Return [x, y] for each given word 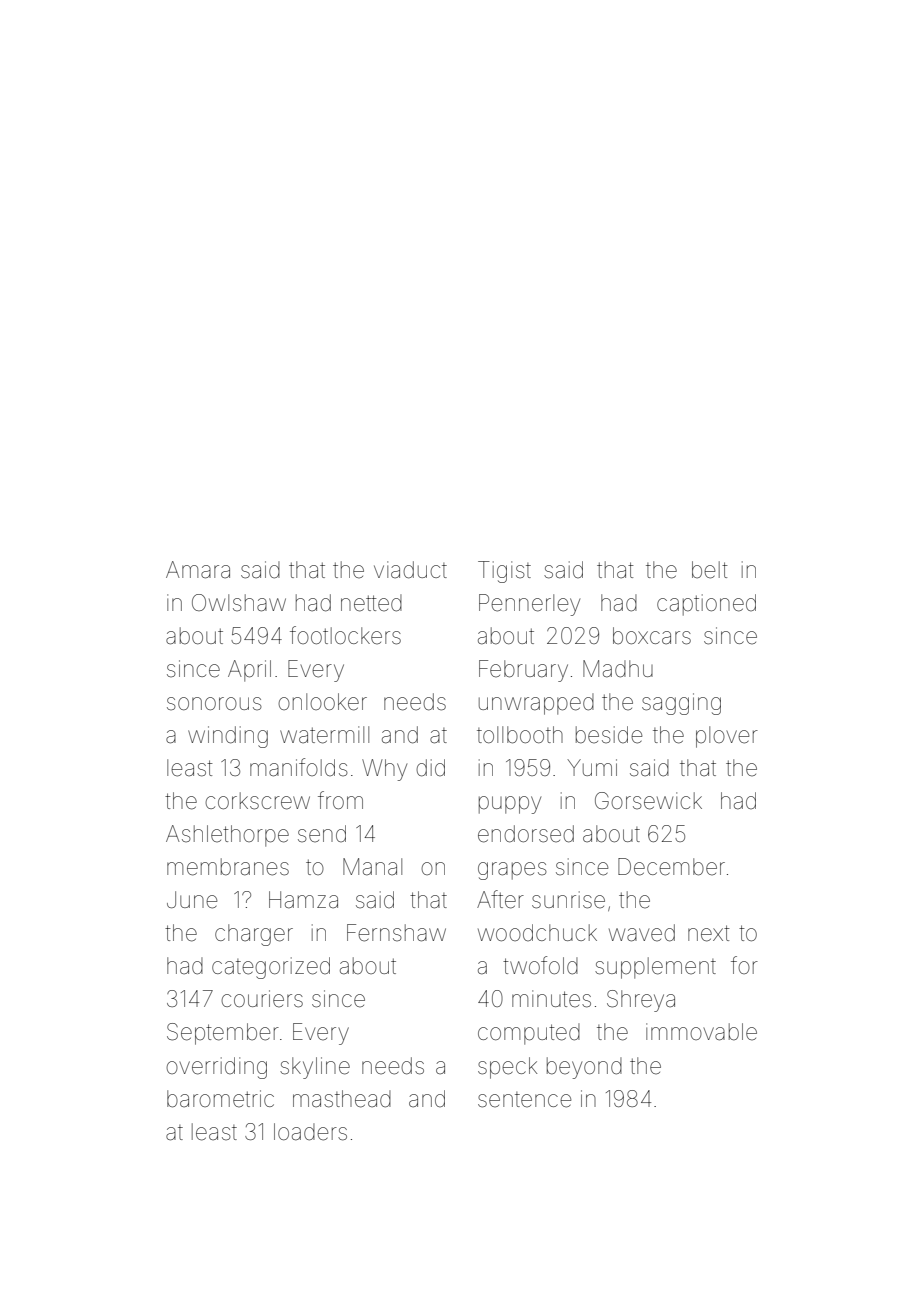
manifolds [299, 767]
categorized [271, 968]
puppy [510, 805]
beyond [584, 1068]
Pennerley [529, 605]
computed [529, 1034]
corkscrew [257, 801]
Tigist [504, 572]
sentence [524, 1100]
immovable [701, 1032]
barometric [220, 1099]
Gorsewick [648, 801]
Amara [198, 570]
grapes [512, 871]
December [671, 867]
